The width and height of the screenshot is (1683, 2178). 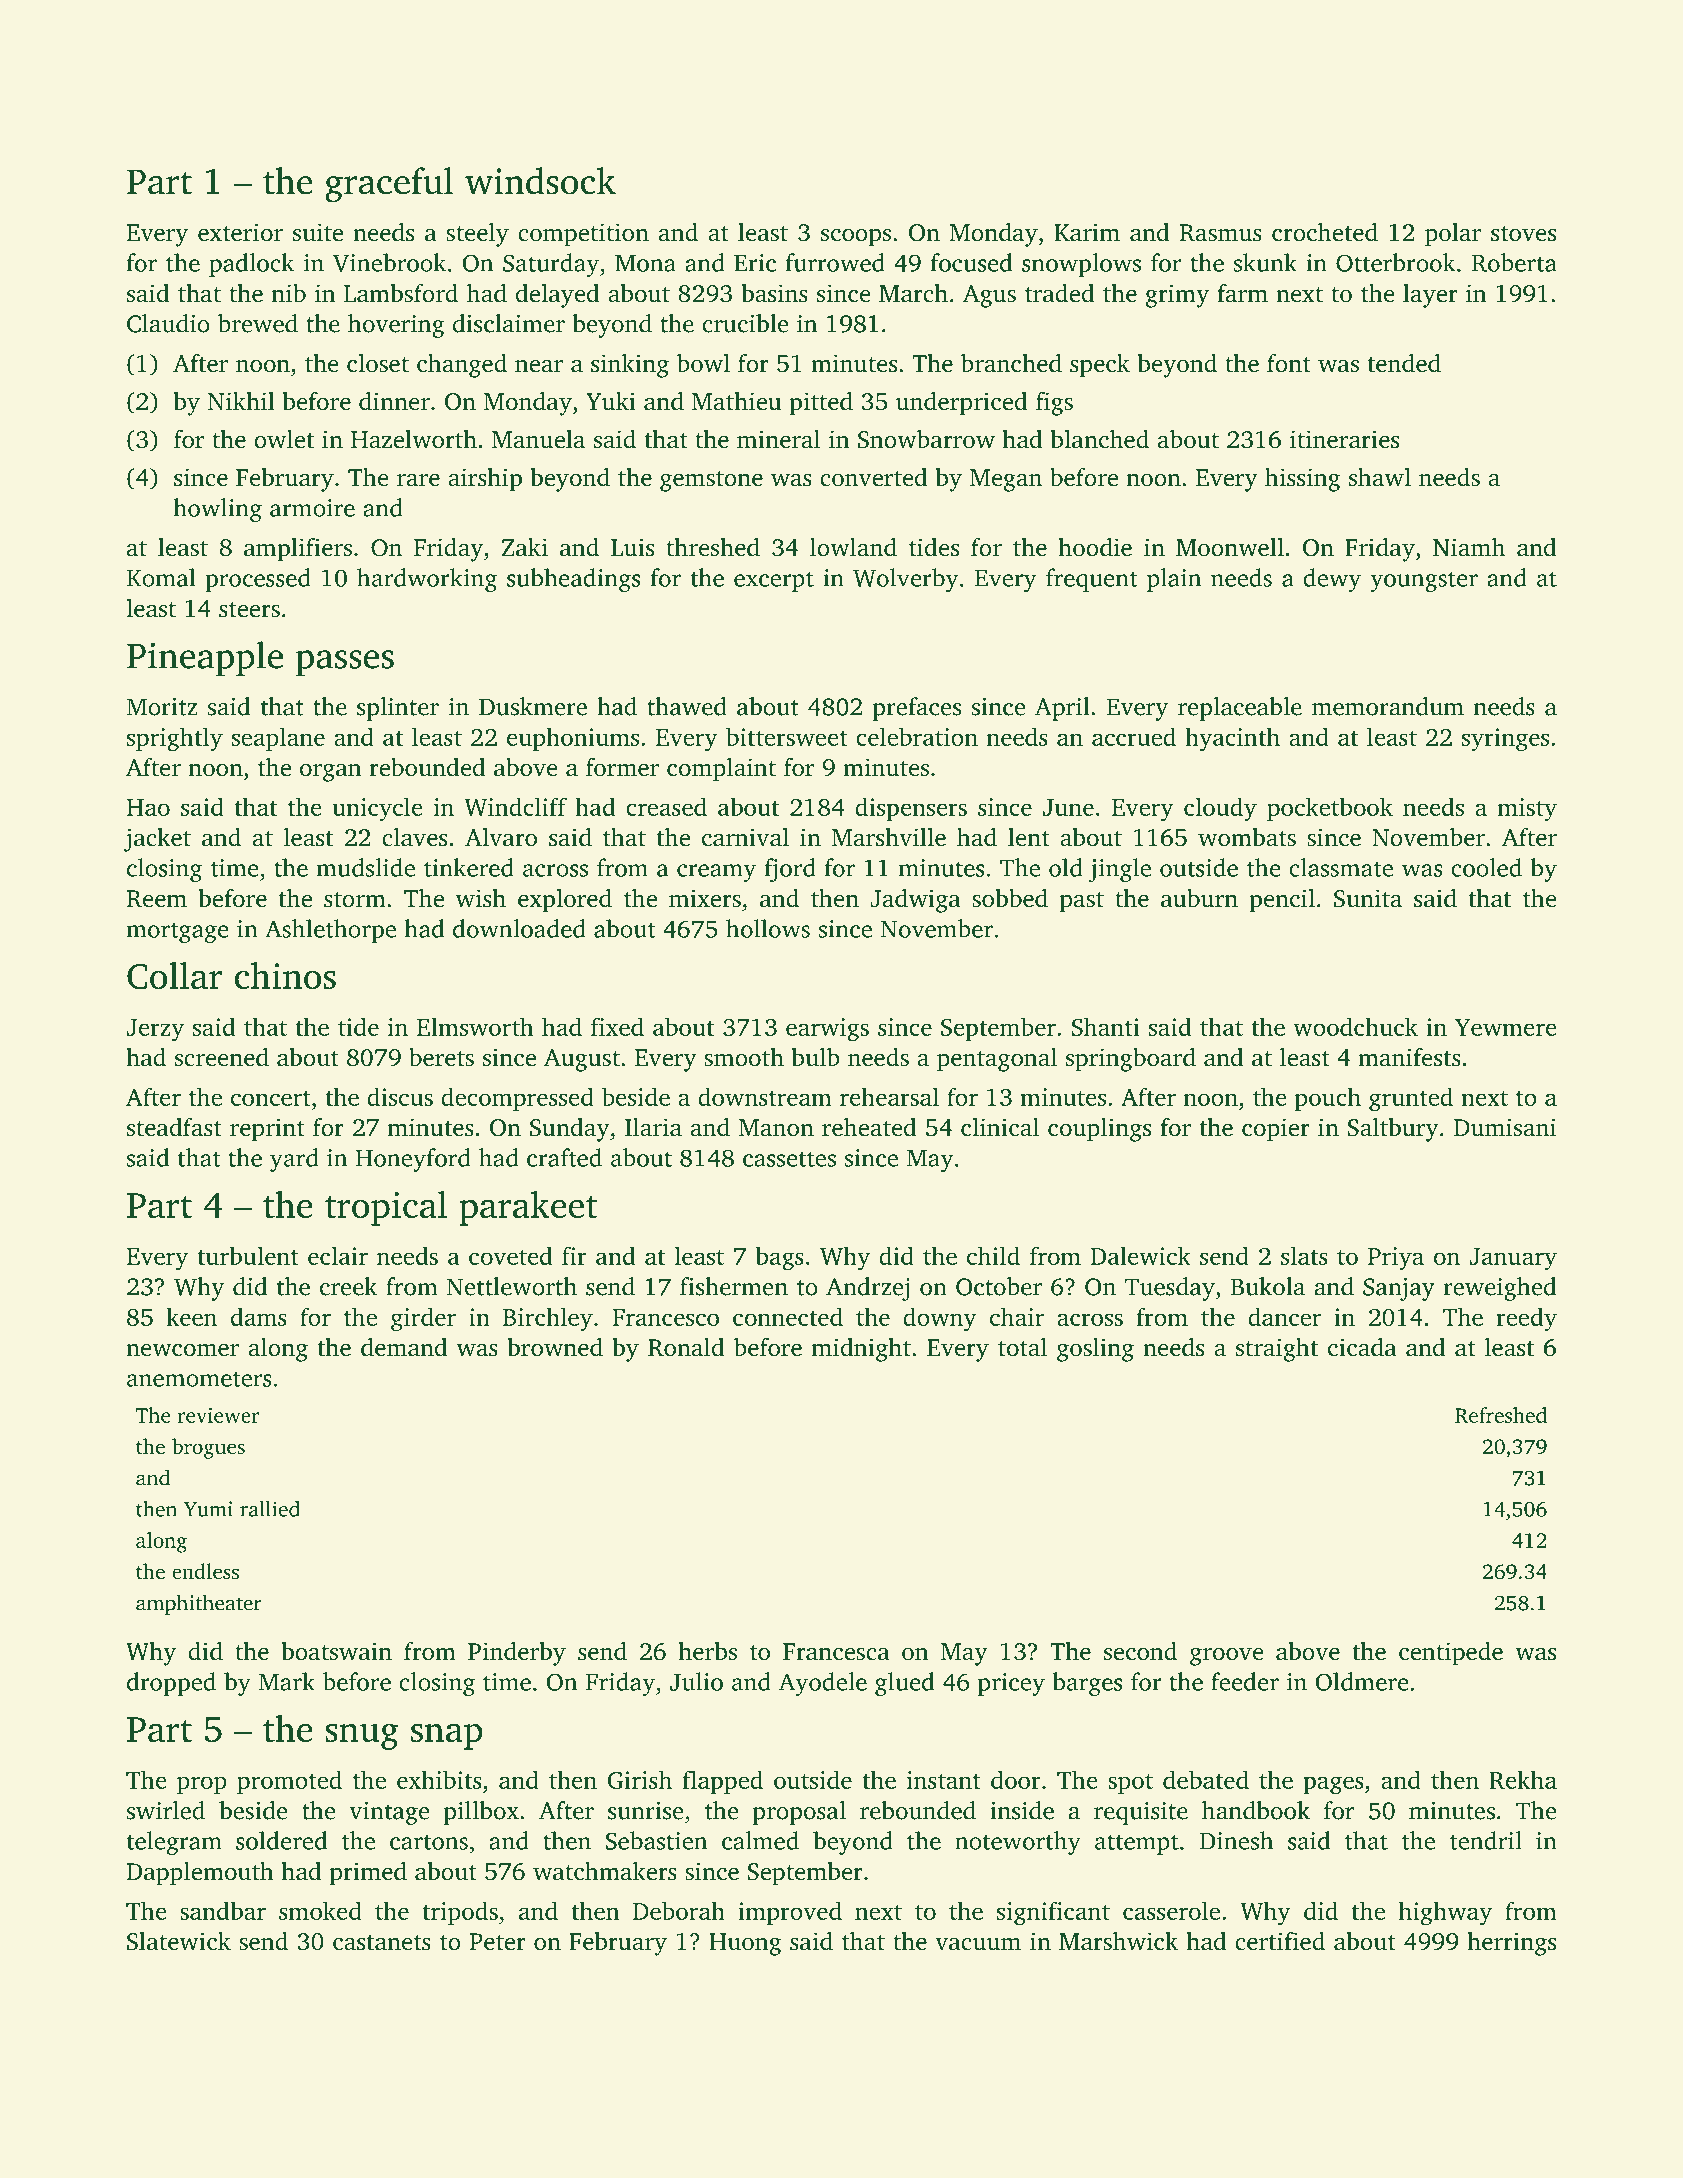 What do you see at coordinates (199, 1604) in the screenshot?
I see `amphitheater` at bounding box center [199, 1604].
